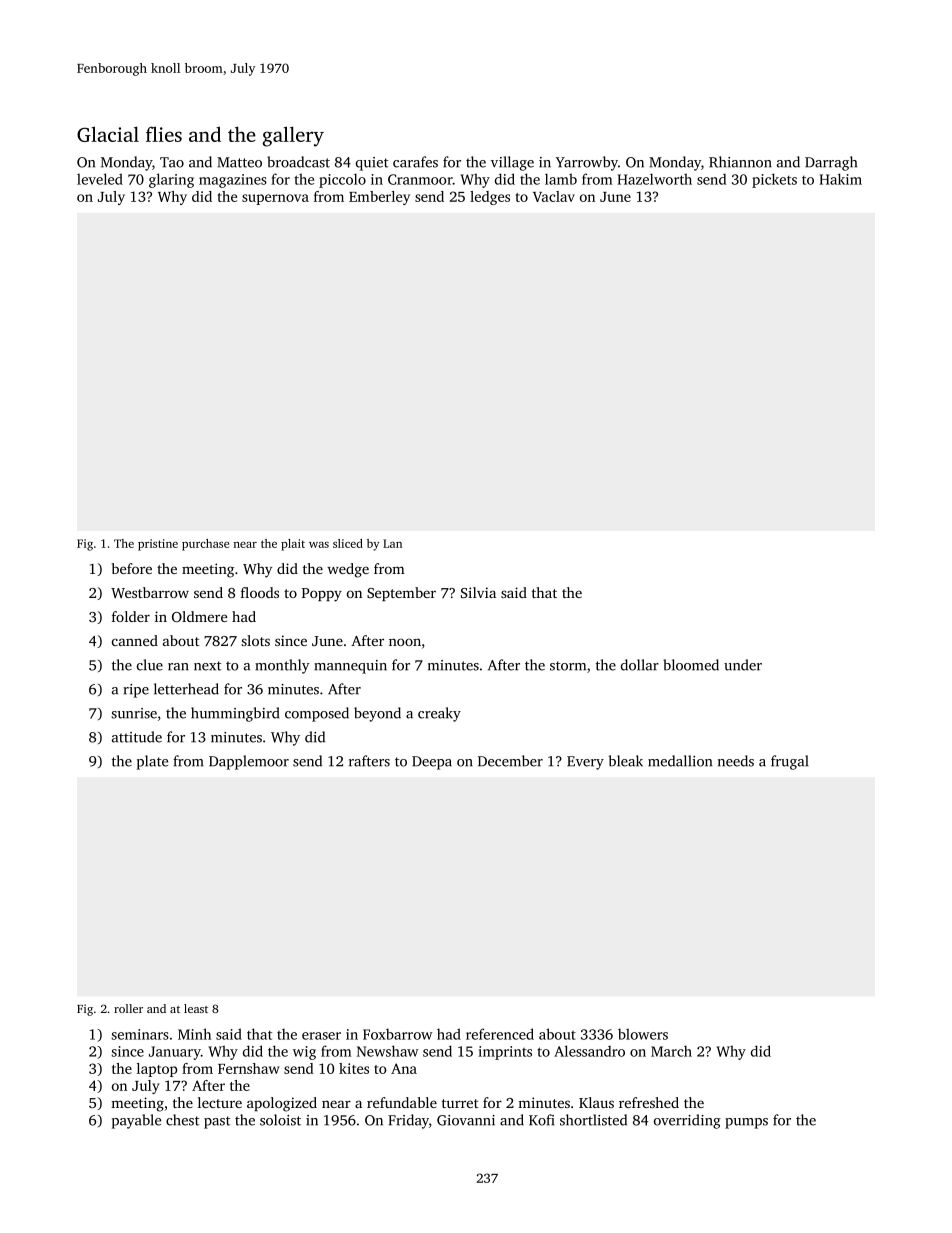  Describe the element at coordinates (831, 163) in the document. I see `Darragh` at that location.
